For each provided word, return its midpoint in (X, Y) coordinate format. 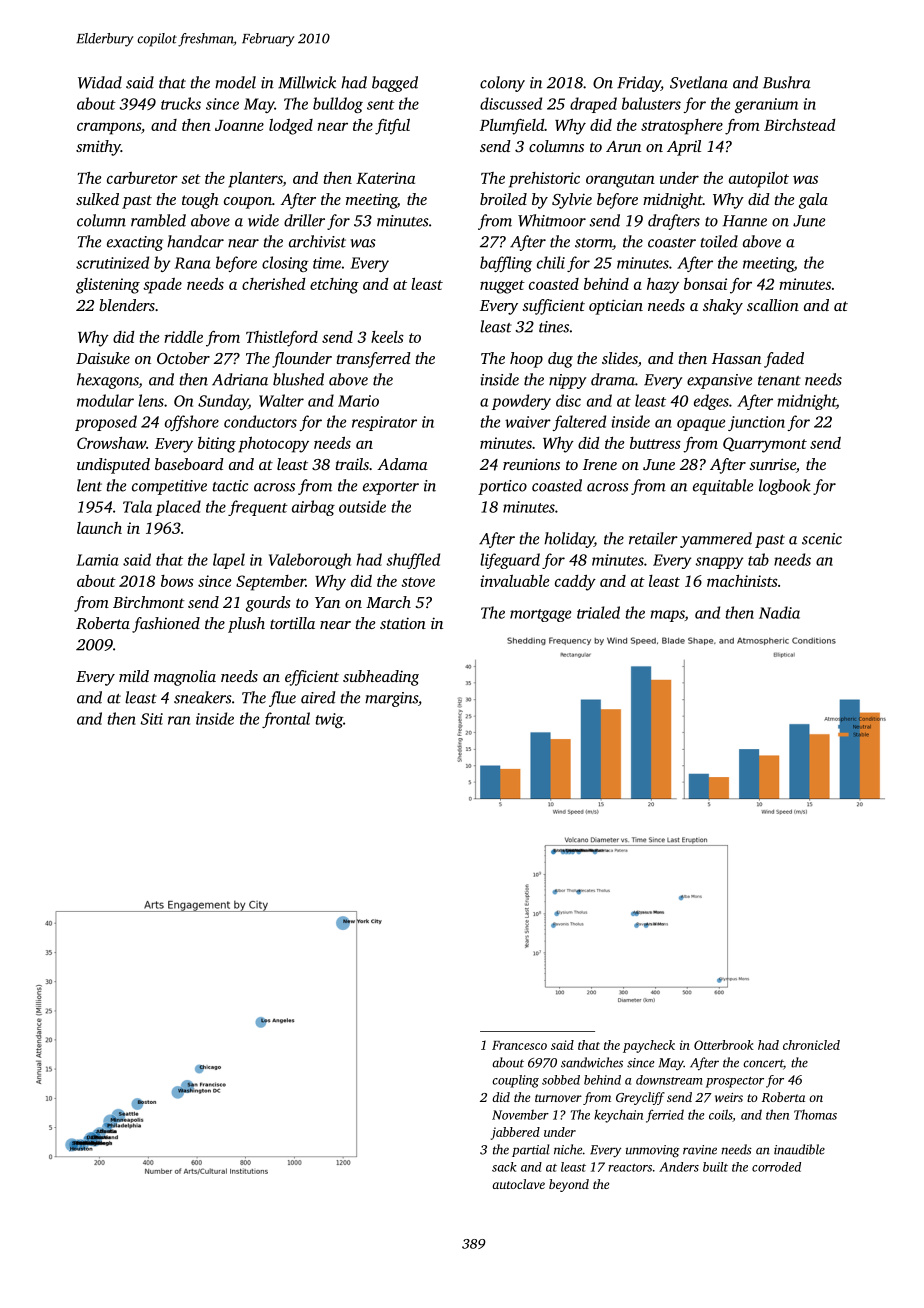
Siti (152, 719)
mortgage (540, 615)
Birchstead (799, 124)
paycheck (649, 1046)
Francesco (519, 1045)
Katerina (385, 178)
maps (667, 616)
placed (178, 508)
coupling (515, 1081)
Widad (100, 82)
